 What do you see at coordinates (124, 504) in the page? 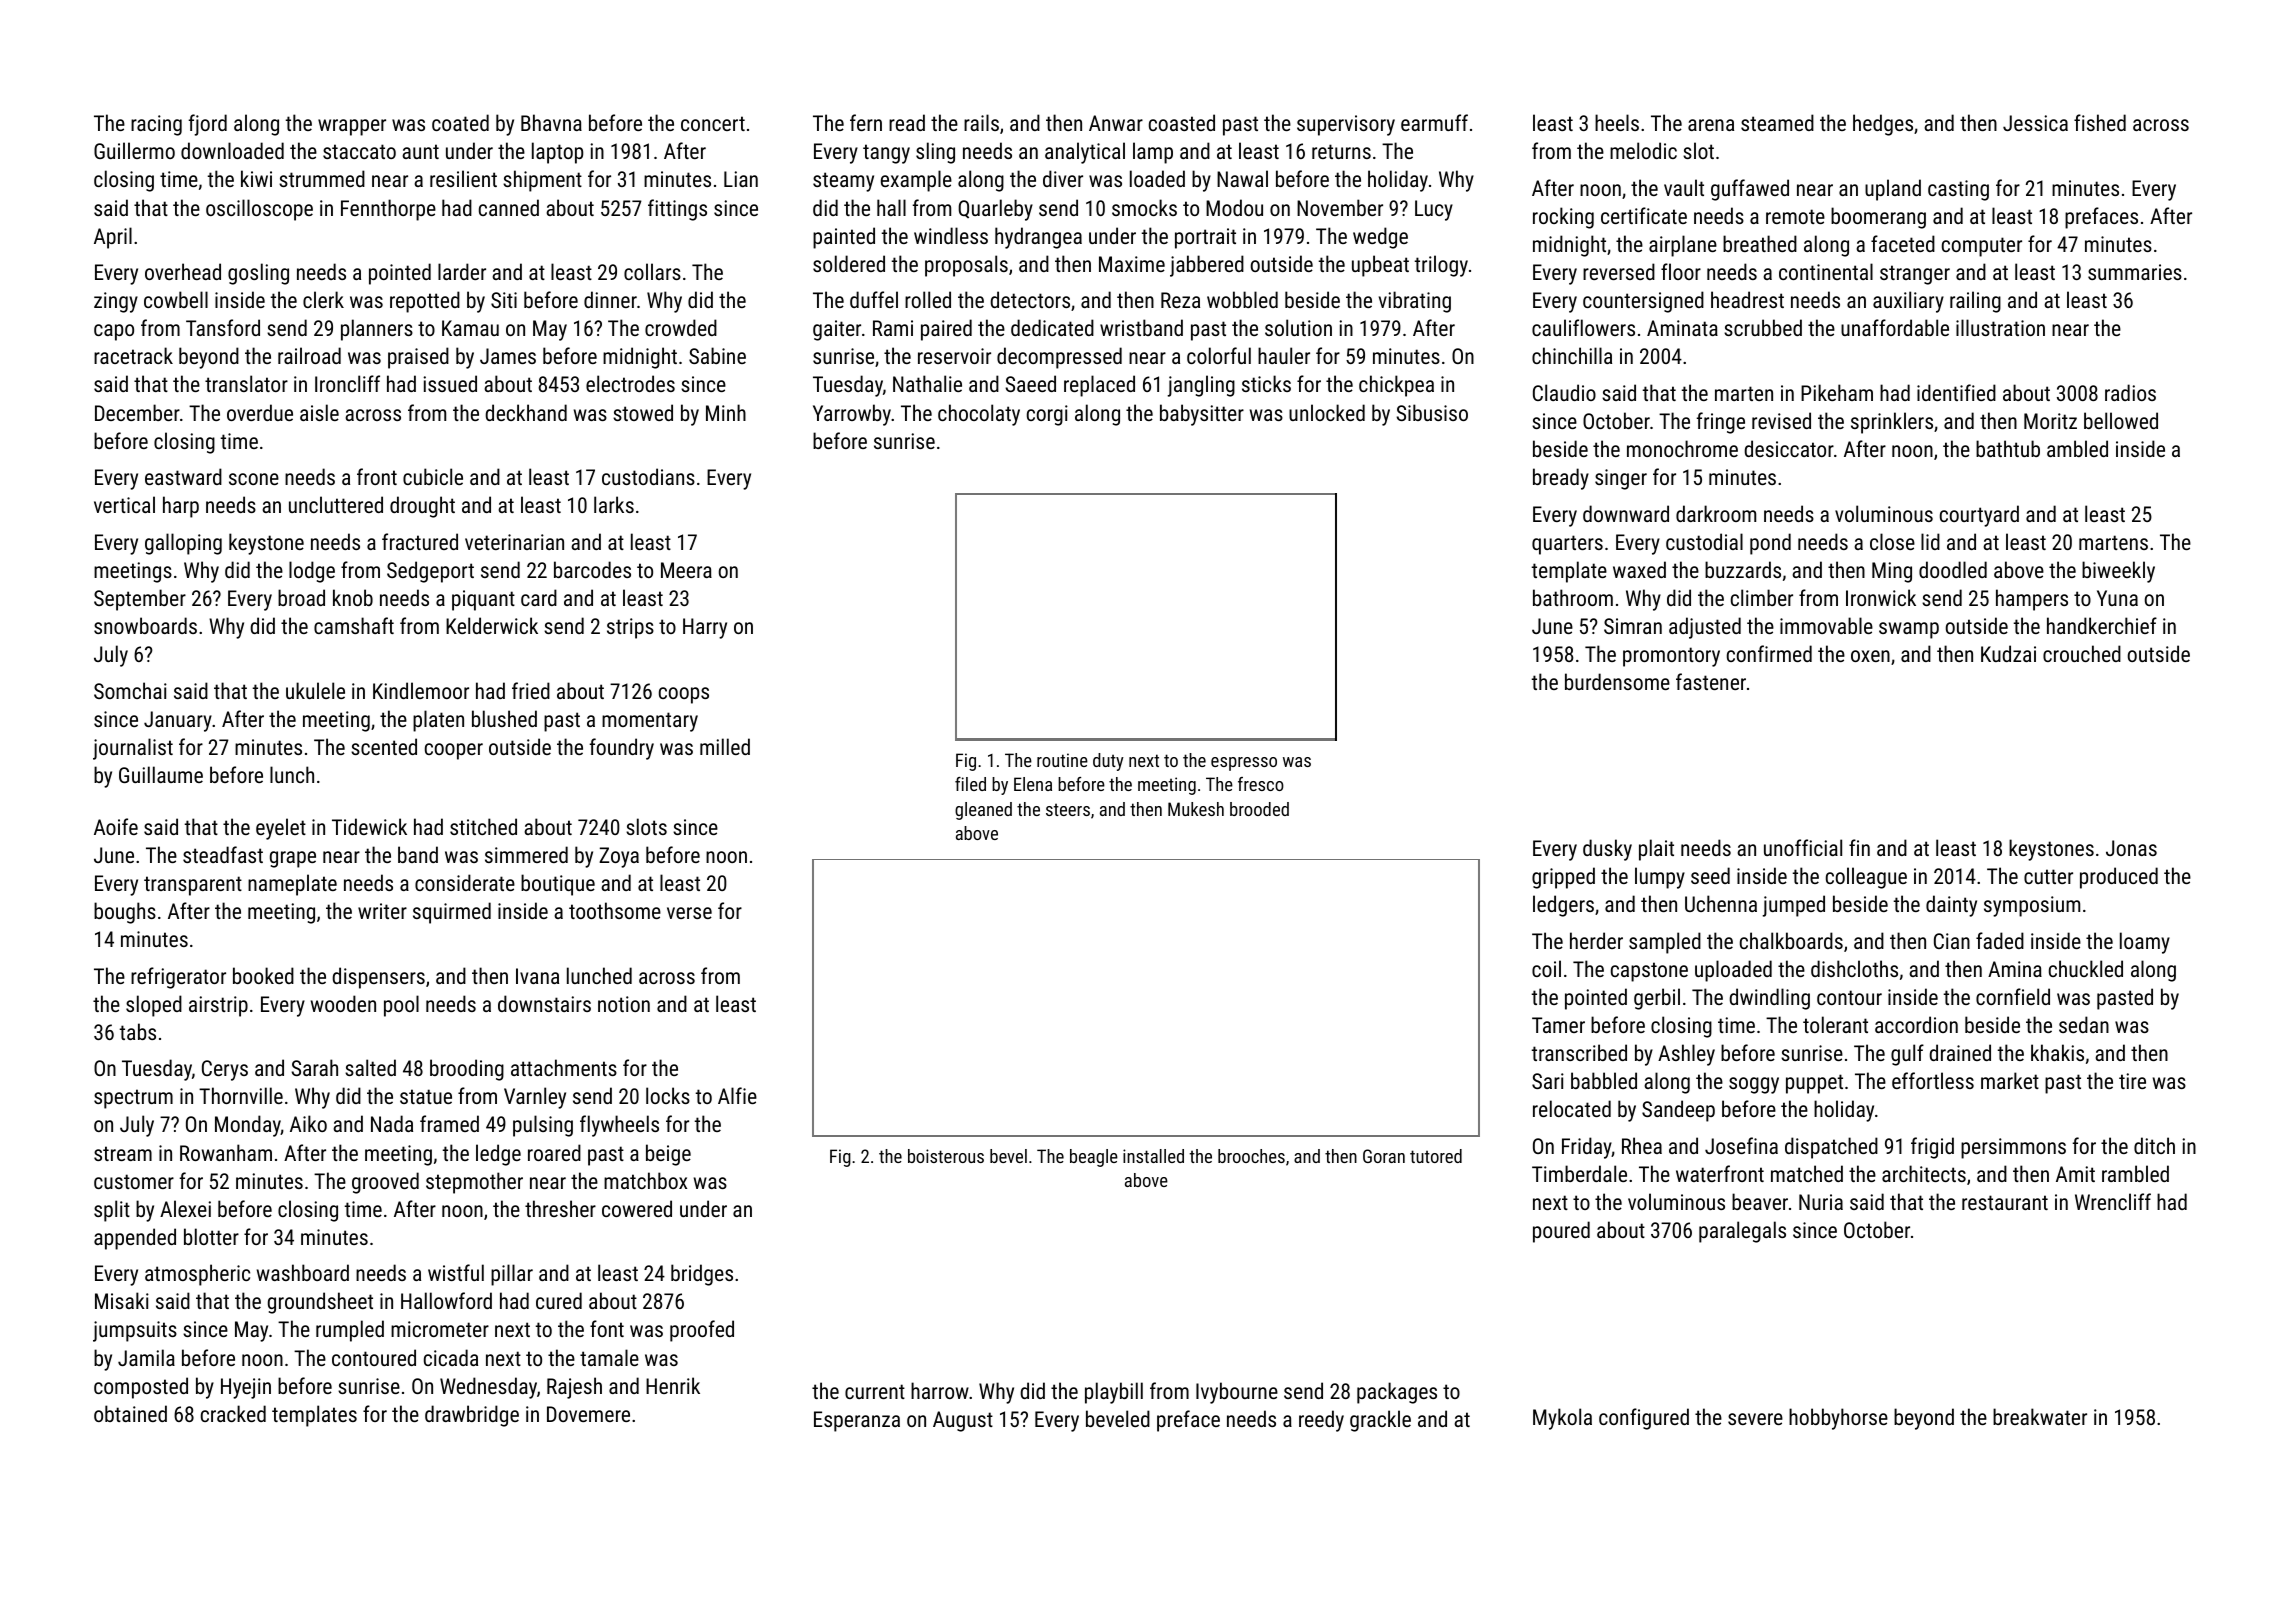
I see `vertical` at bounding box center [124, 504].
